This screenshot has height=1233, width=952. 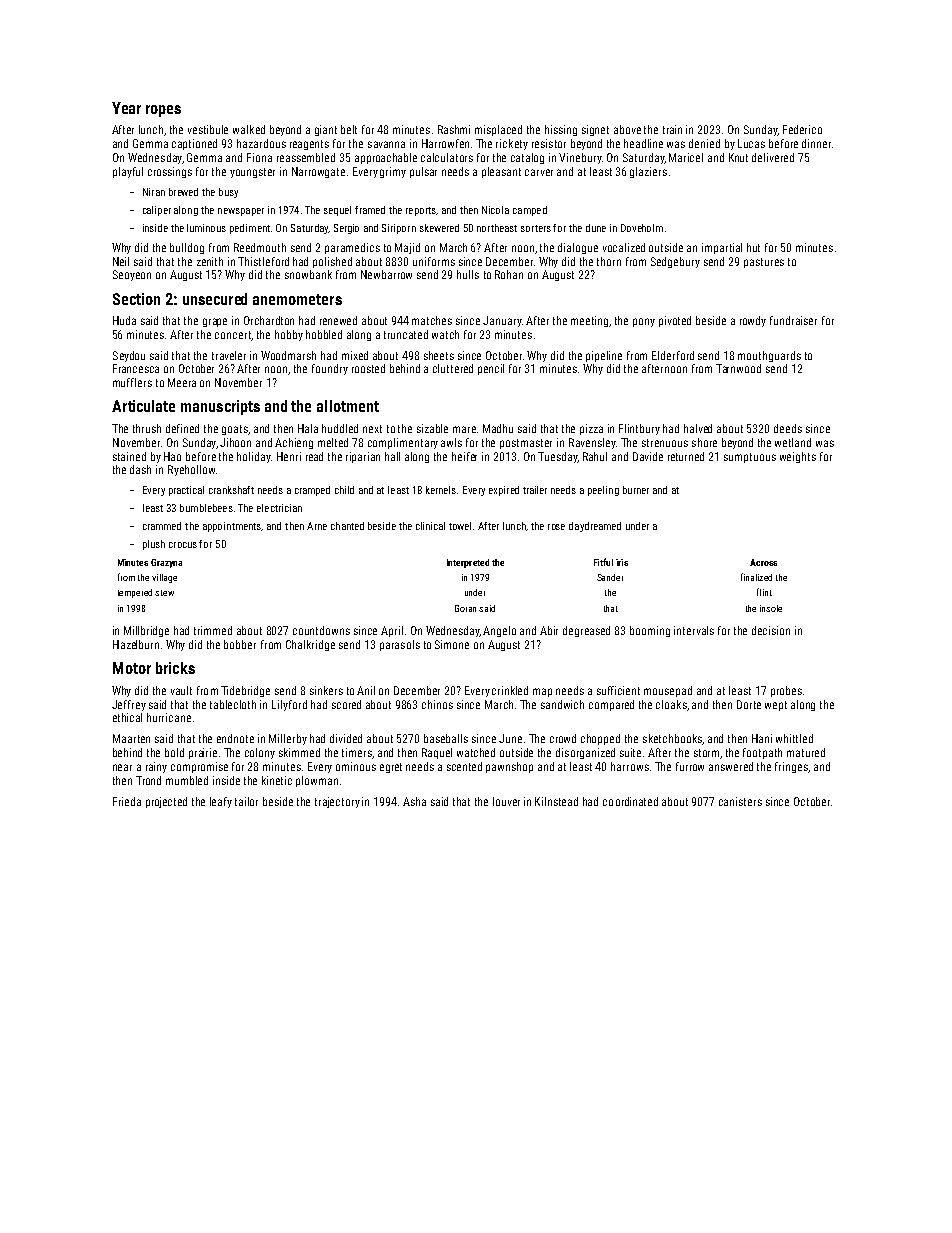 What do you see at coordinates (738, 157) in the screenshot?
I see `Knut` at bounding box center [738, 157].
